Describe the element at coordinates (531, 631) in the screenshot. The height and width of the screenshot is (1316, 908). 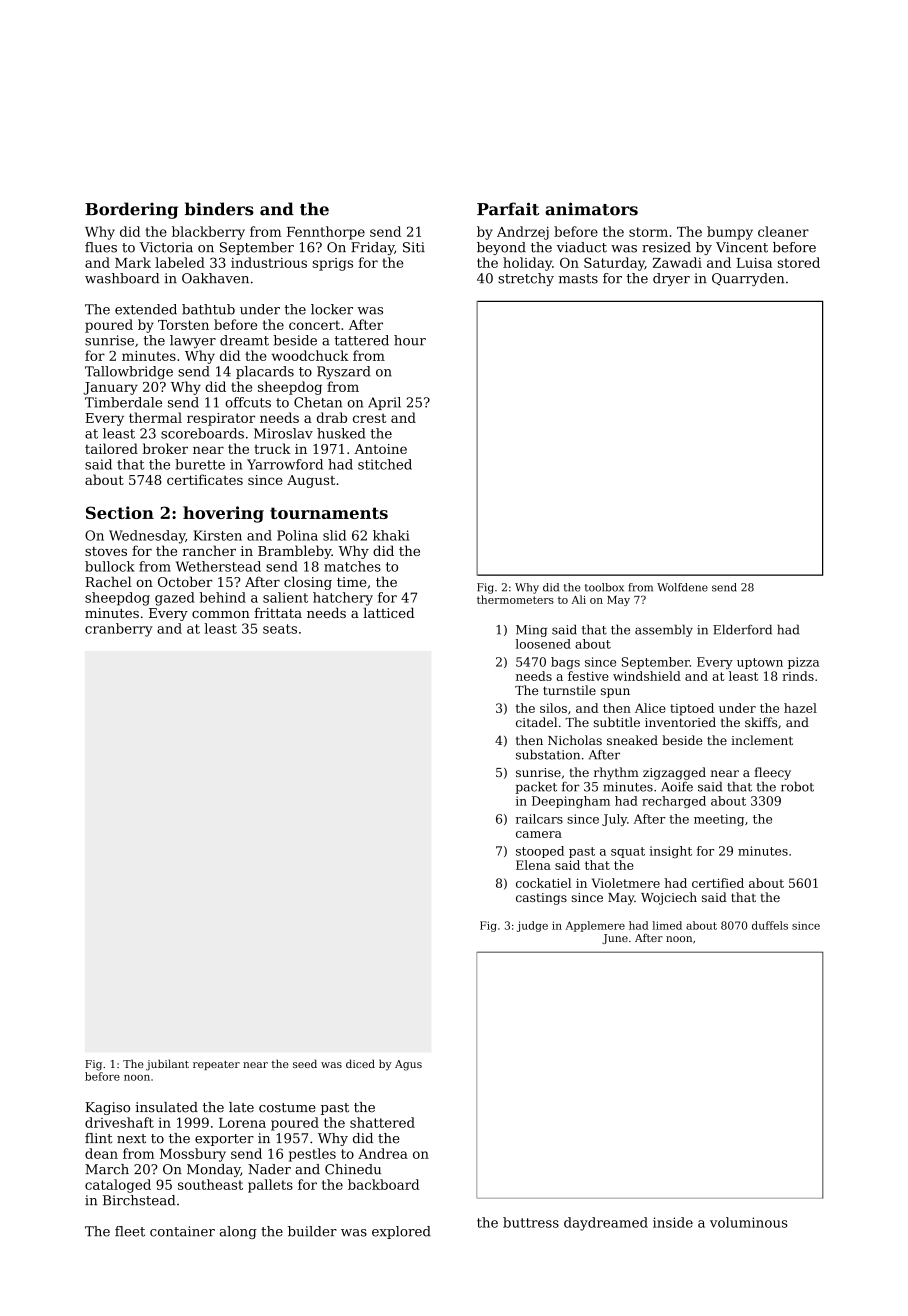
I see `Ming` at that location.
